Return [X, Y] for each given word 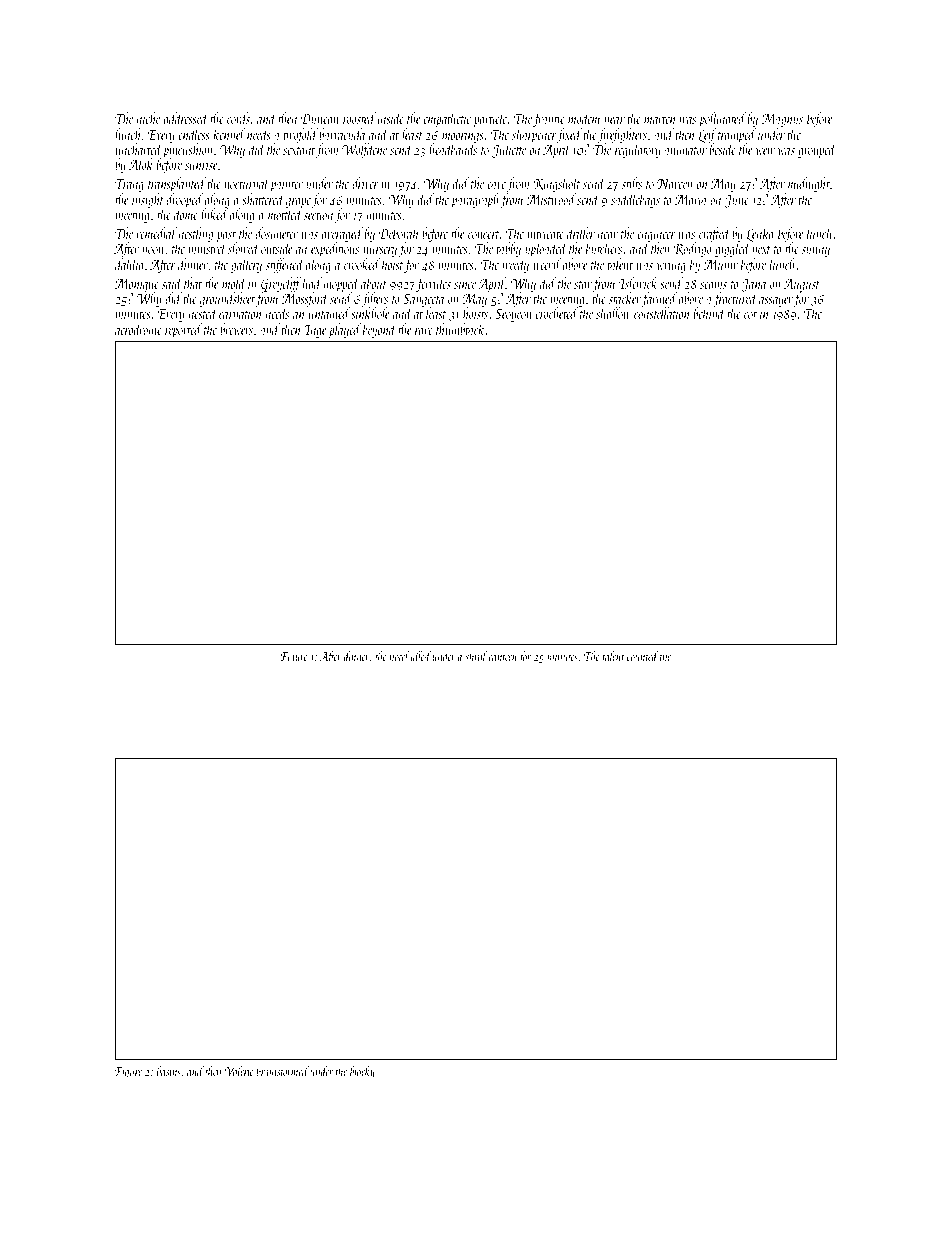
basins [169, 1071]
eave [496, 185]
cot [750, 315]
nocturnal [247, 183]
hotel [400, 656]
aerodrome [138, 329]
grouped [817, 150]
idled [421, 656]
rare [424, 331]
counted [643, 656]
